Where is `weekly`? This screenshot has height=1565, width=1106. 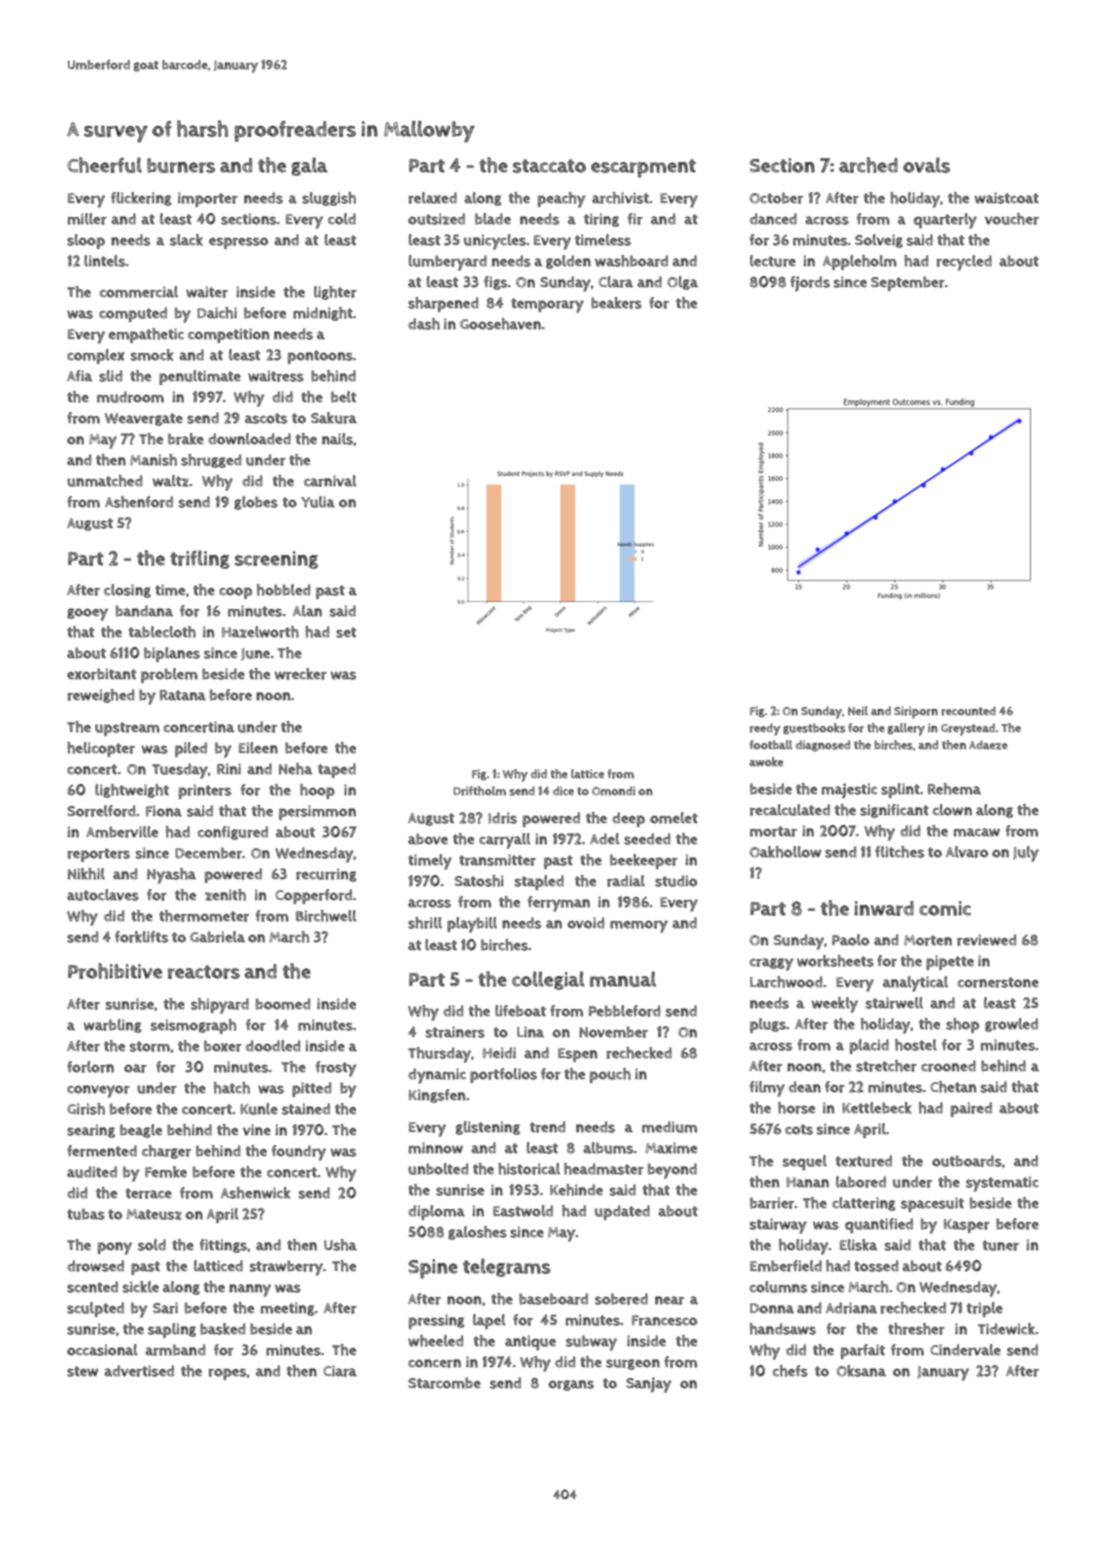 weekly is located at coordinates (835, 1005).
